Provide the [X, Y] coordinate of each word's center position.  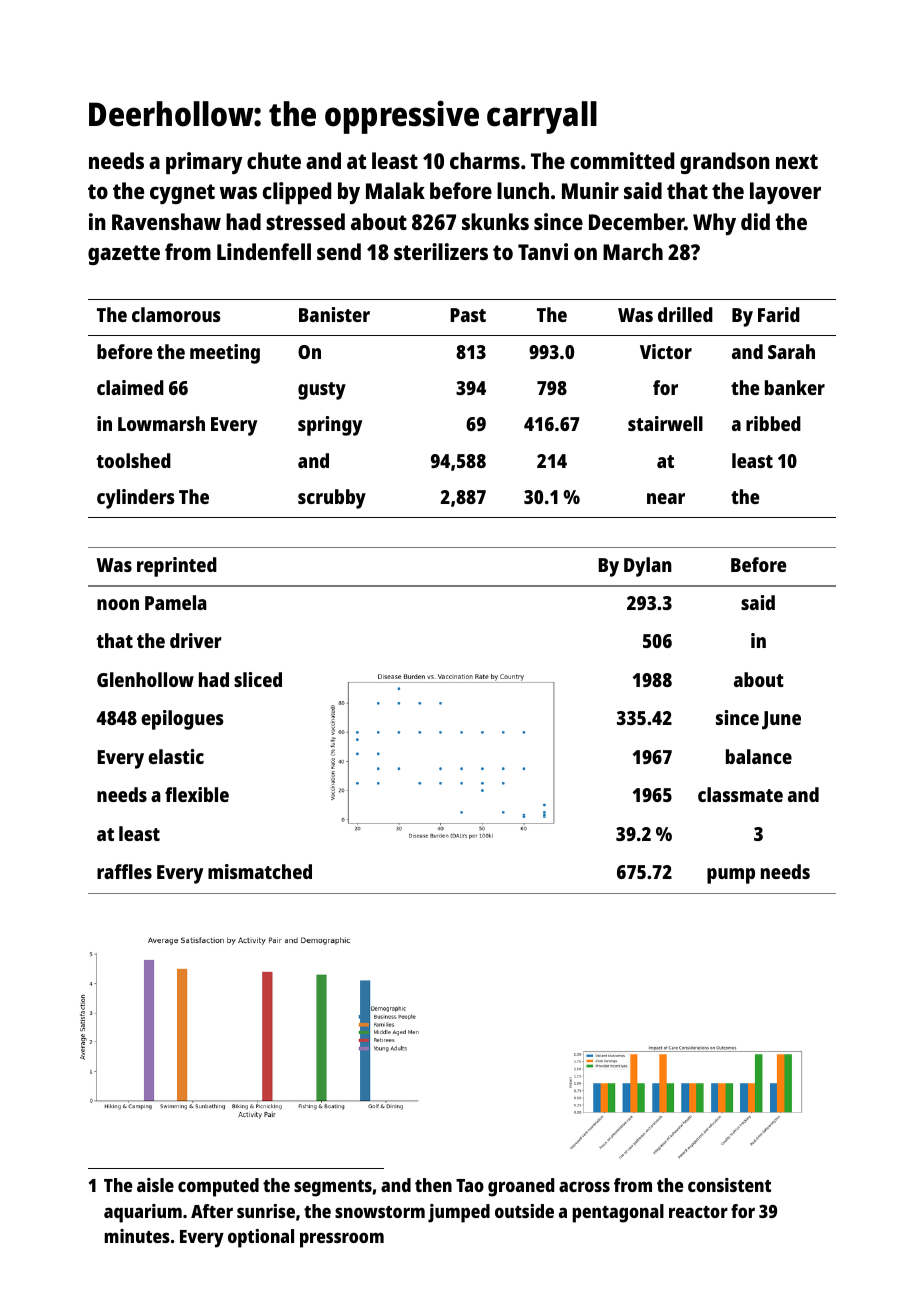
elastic [176, 756]
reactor [698, 1212]
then [433, 1185]
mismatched [260, 871]
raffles [124, 871]
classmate [740, 794]
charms [485, 160]
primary [204, 163]
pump [731, 876]
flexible [197, 794]
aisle [155, 1185]
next [797, 161]
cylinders [136, 499]
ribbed [773, 423]
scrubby [332, 499]
